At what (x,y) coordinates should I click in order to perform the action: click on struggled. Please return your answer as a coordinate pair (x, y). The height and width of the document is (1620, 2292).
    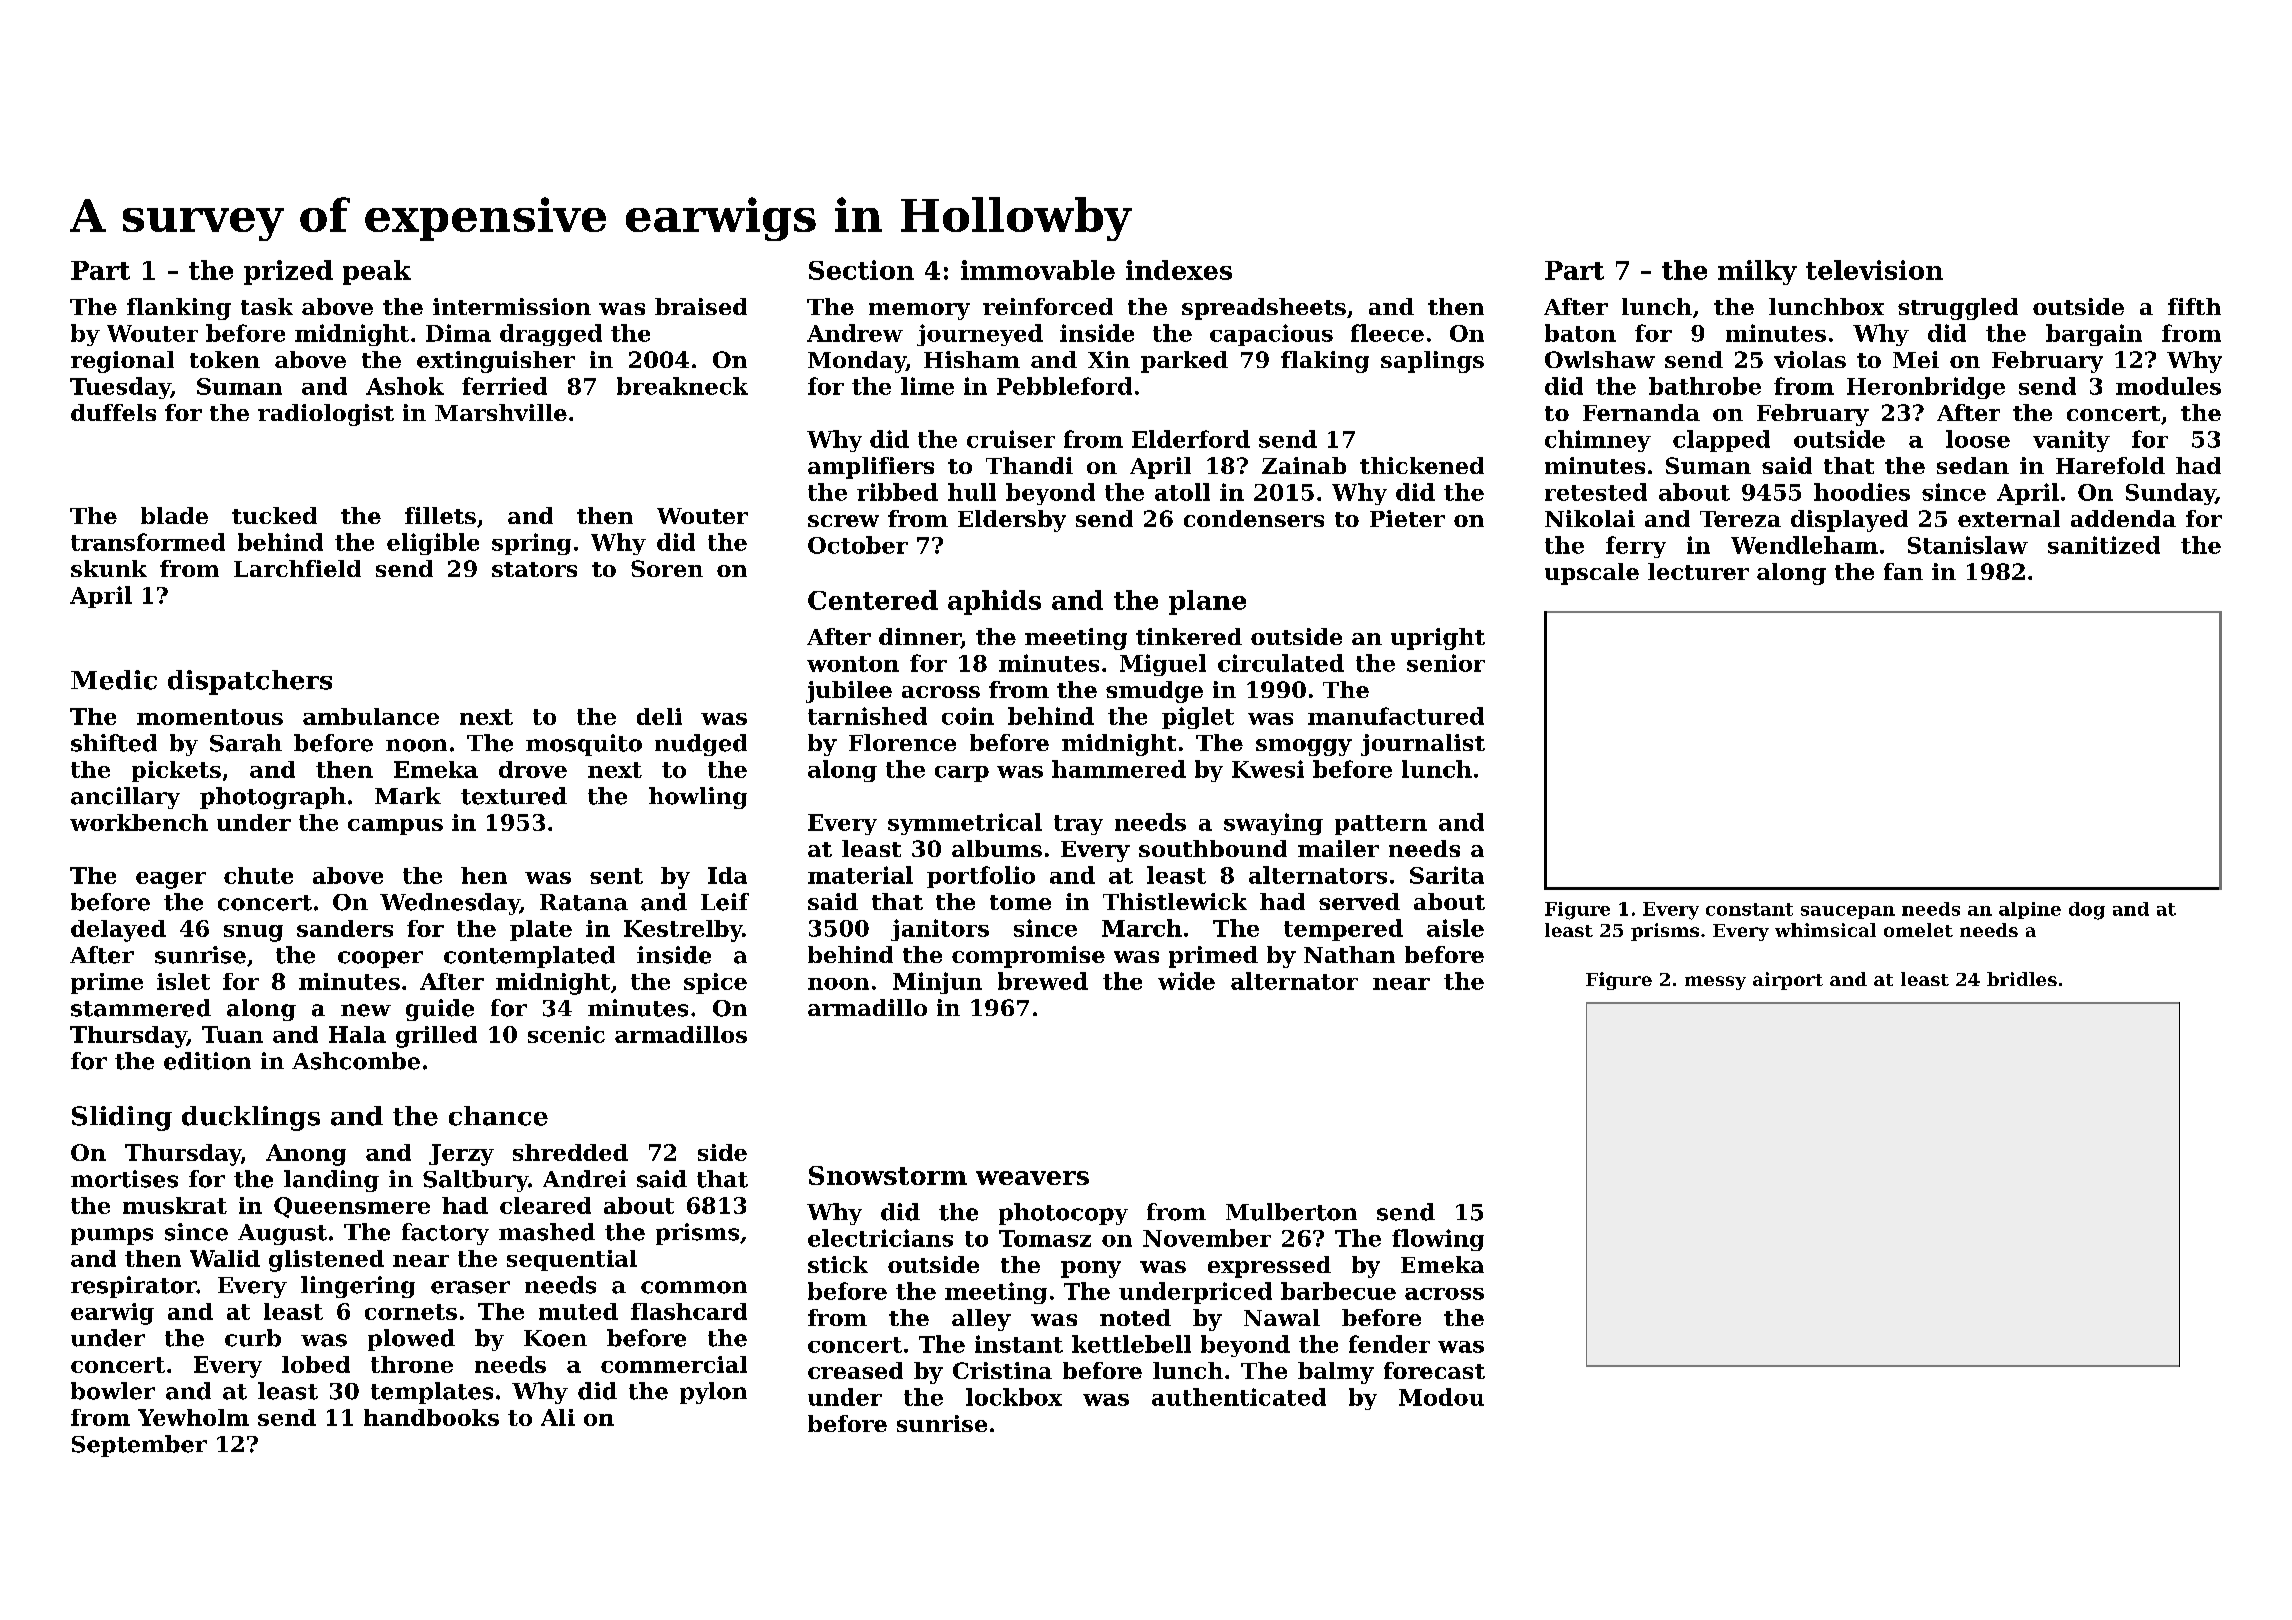
    Looking at the image, I should click on (1958, 309).
